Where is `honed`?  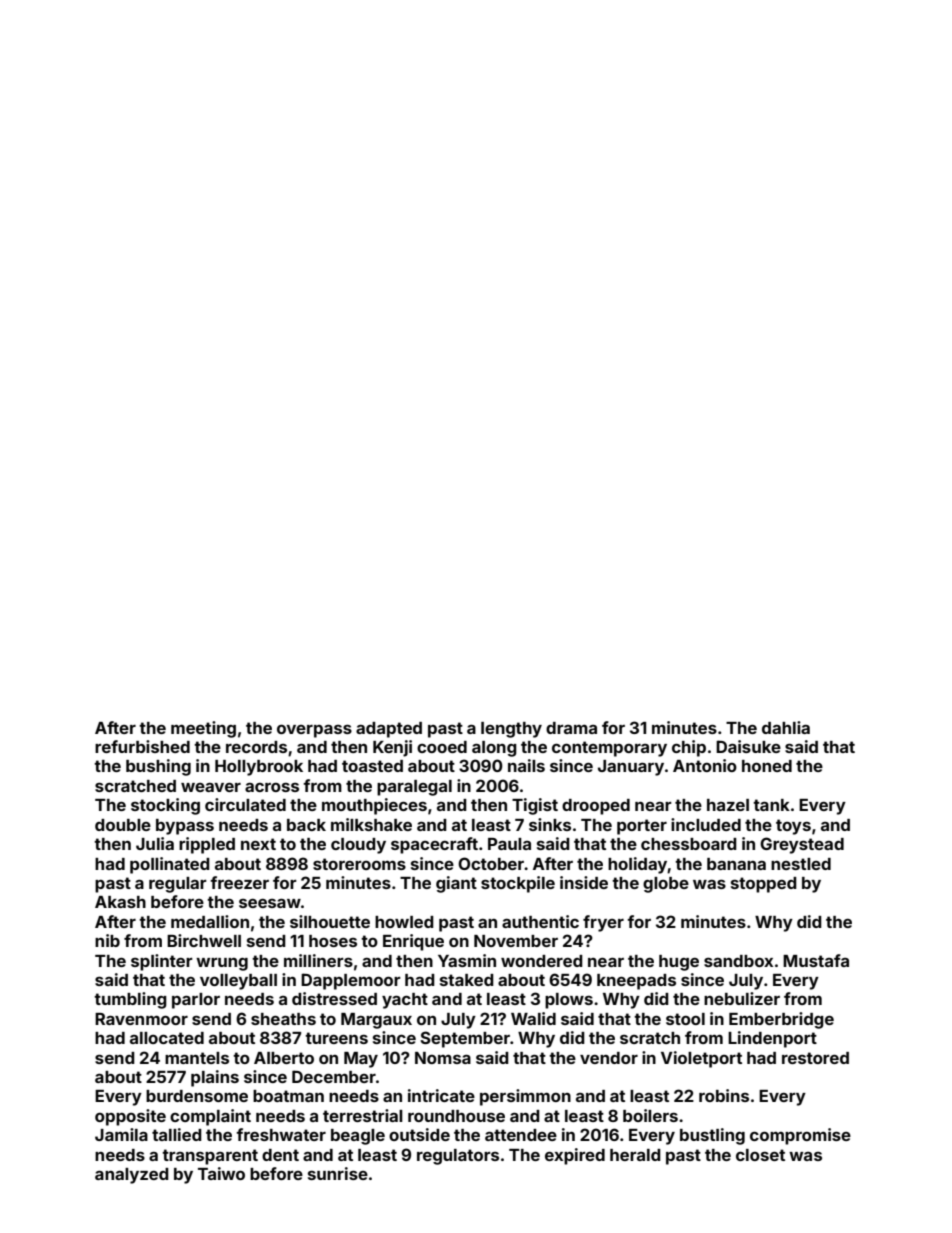 honed is located at coordinates (767, 766).
